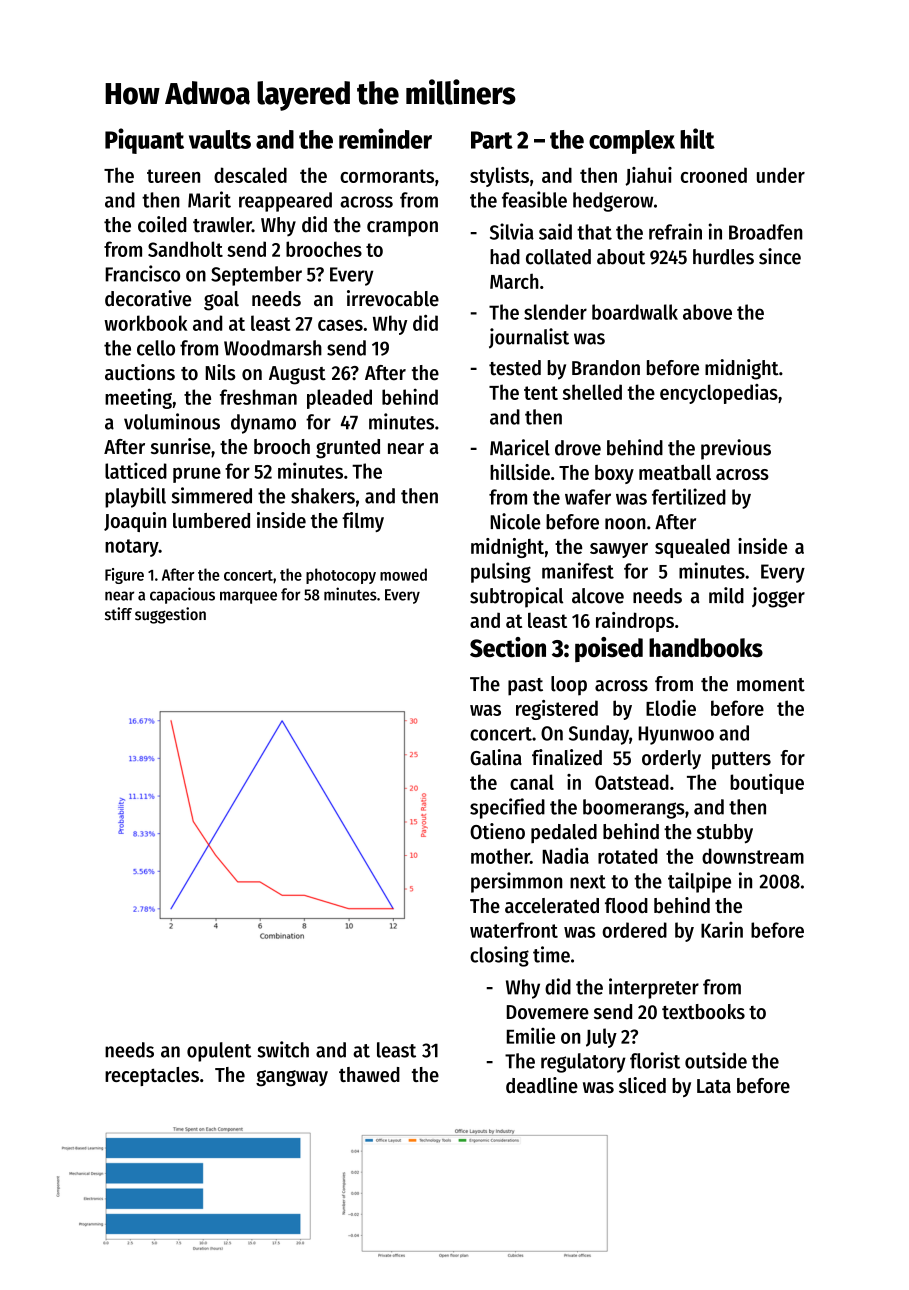 The height and width of the image is (1290, 909). Describe the element at coordinates (497, 831) in the image. I see `Otieno` at that location.
